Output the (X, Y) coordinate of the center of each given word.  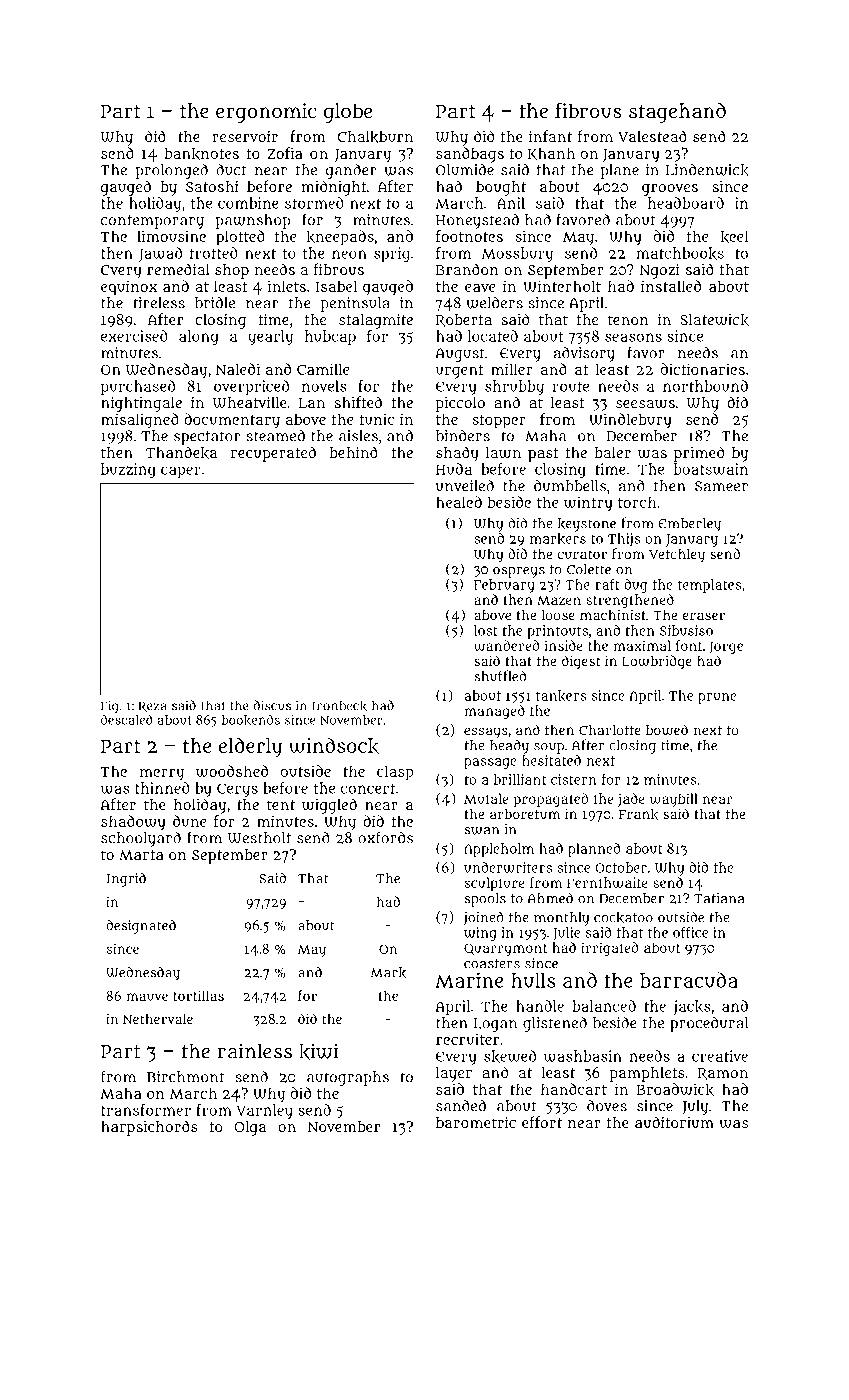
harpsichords (149, 1128)
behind (354, 452)
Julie (566, 934)
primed (699, 454)
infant (550, 136)
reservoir (245, 136)
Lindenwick (707, 170)
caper (181, 472)
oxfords (385, 837)
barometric (476, 1122)
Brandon (467, 269)
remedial (178, 269)
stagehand (677, 113)
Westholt (259, 838)
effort (542, 1122)
